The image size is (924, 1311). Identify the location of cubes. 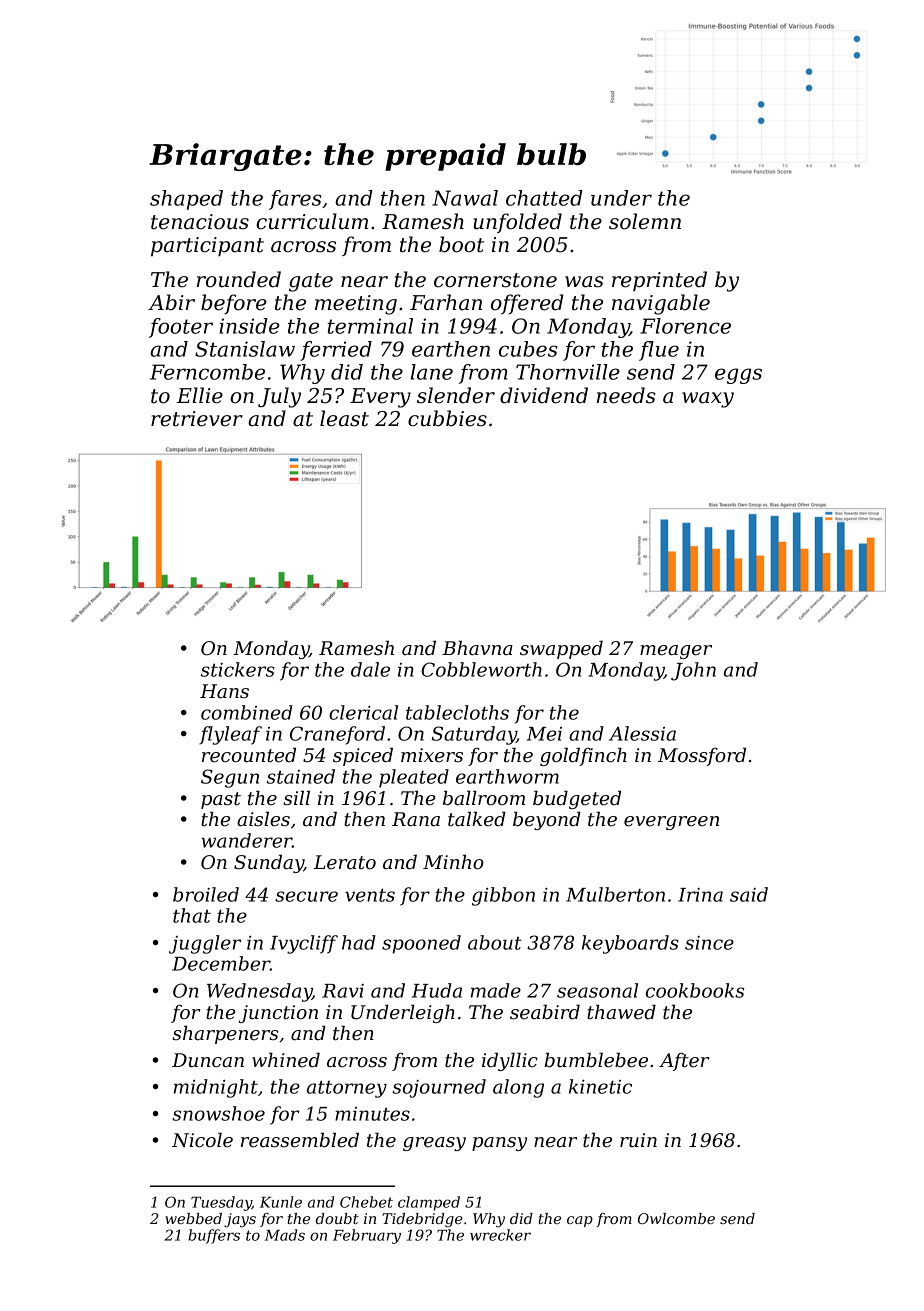
(528, 349).
